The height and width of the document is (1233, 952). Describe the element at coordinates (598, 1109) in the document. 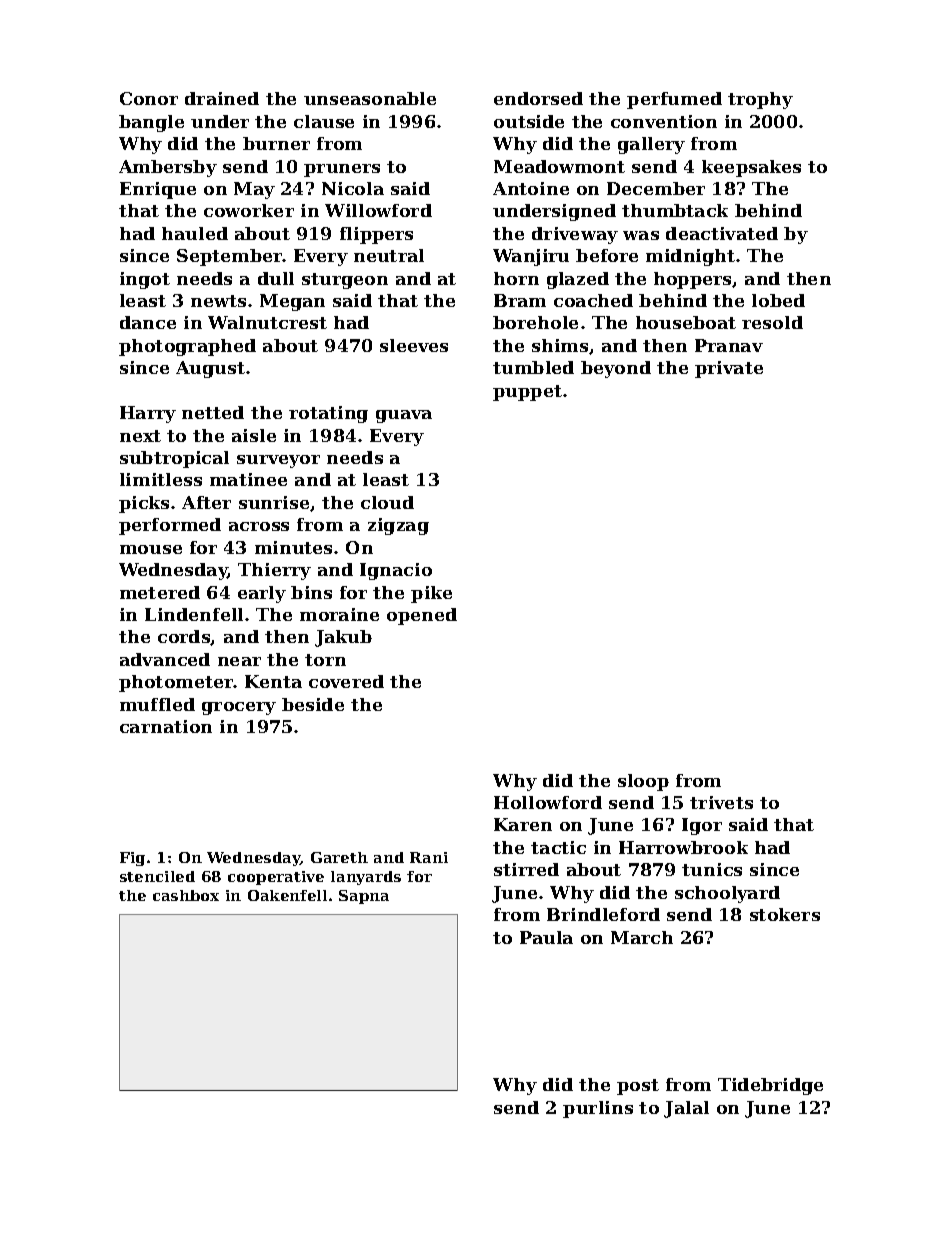

I see `purlins` at that location.
